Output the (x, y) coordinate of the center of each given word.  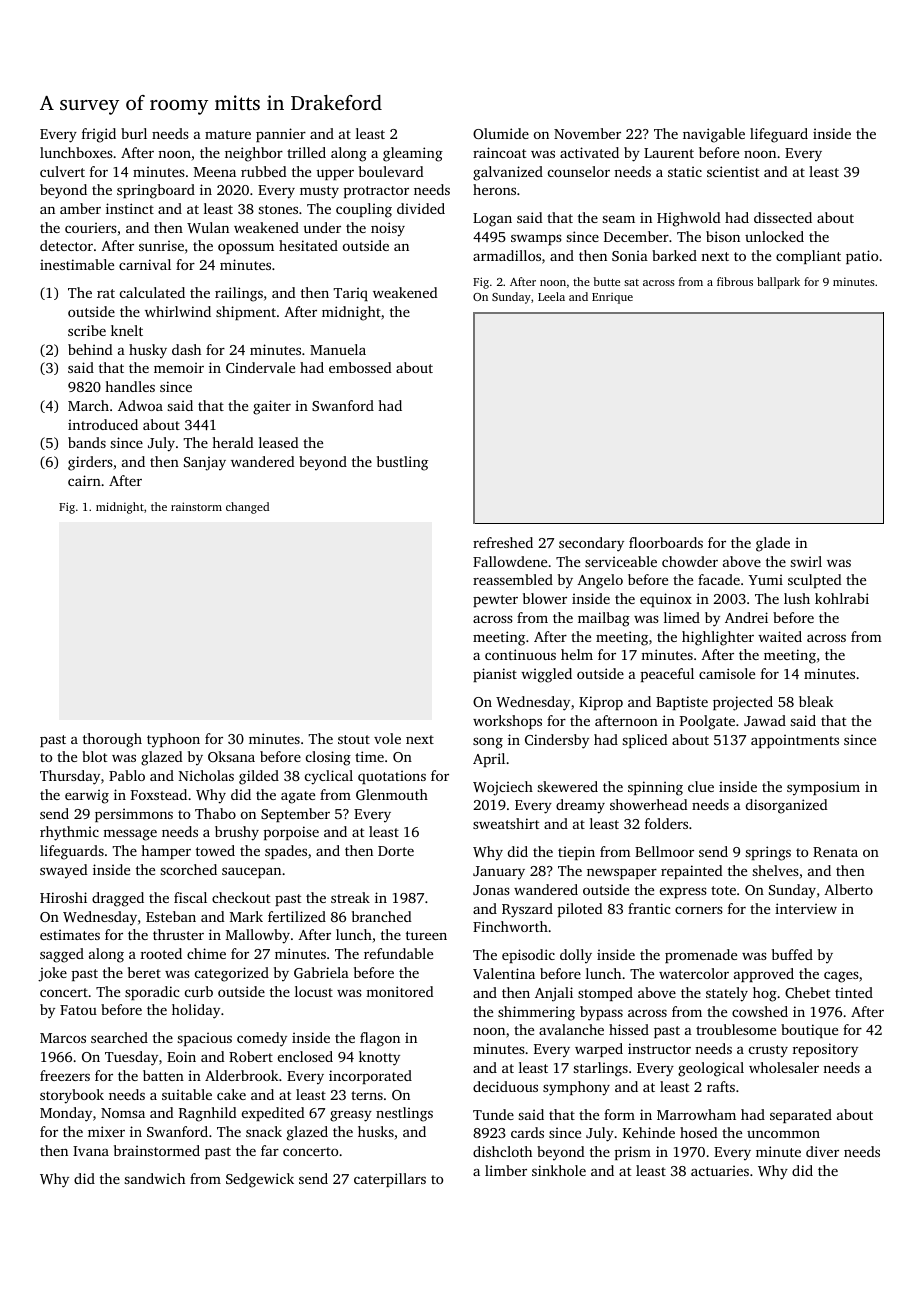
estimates (70, 934)
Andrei (746, 617)
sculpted (815, 581)
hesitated (308, 245)
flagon (380, 1039)
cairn (84, 480)
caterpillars (390, 1180)
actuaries (720, 1170)
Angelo (600, 581)
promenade (701, 956)
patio (862, 257)
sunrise (161, 245)
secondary (591, 544)
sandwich (154, 1178)
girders (90, 463)
